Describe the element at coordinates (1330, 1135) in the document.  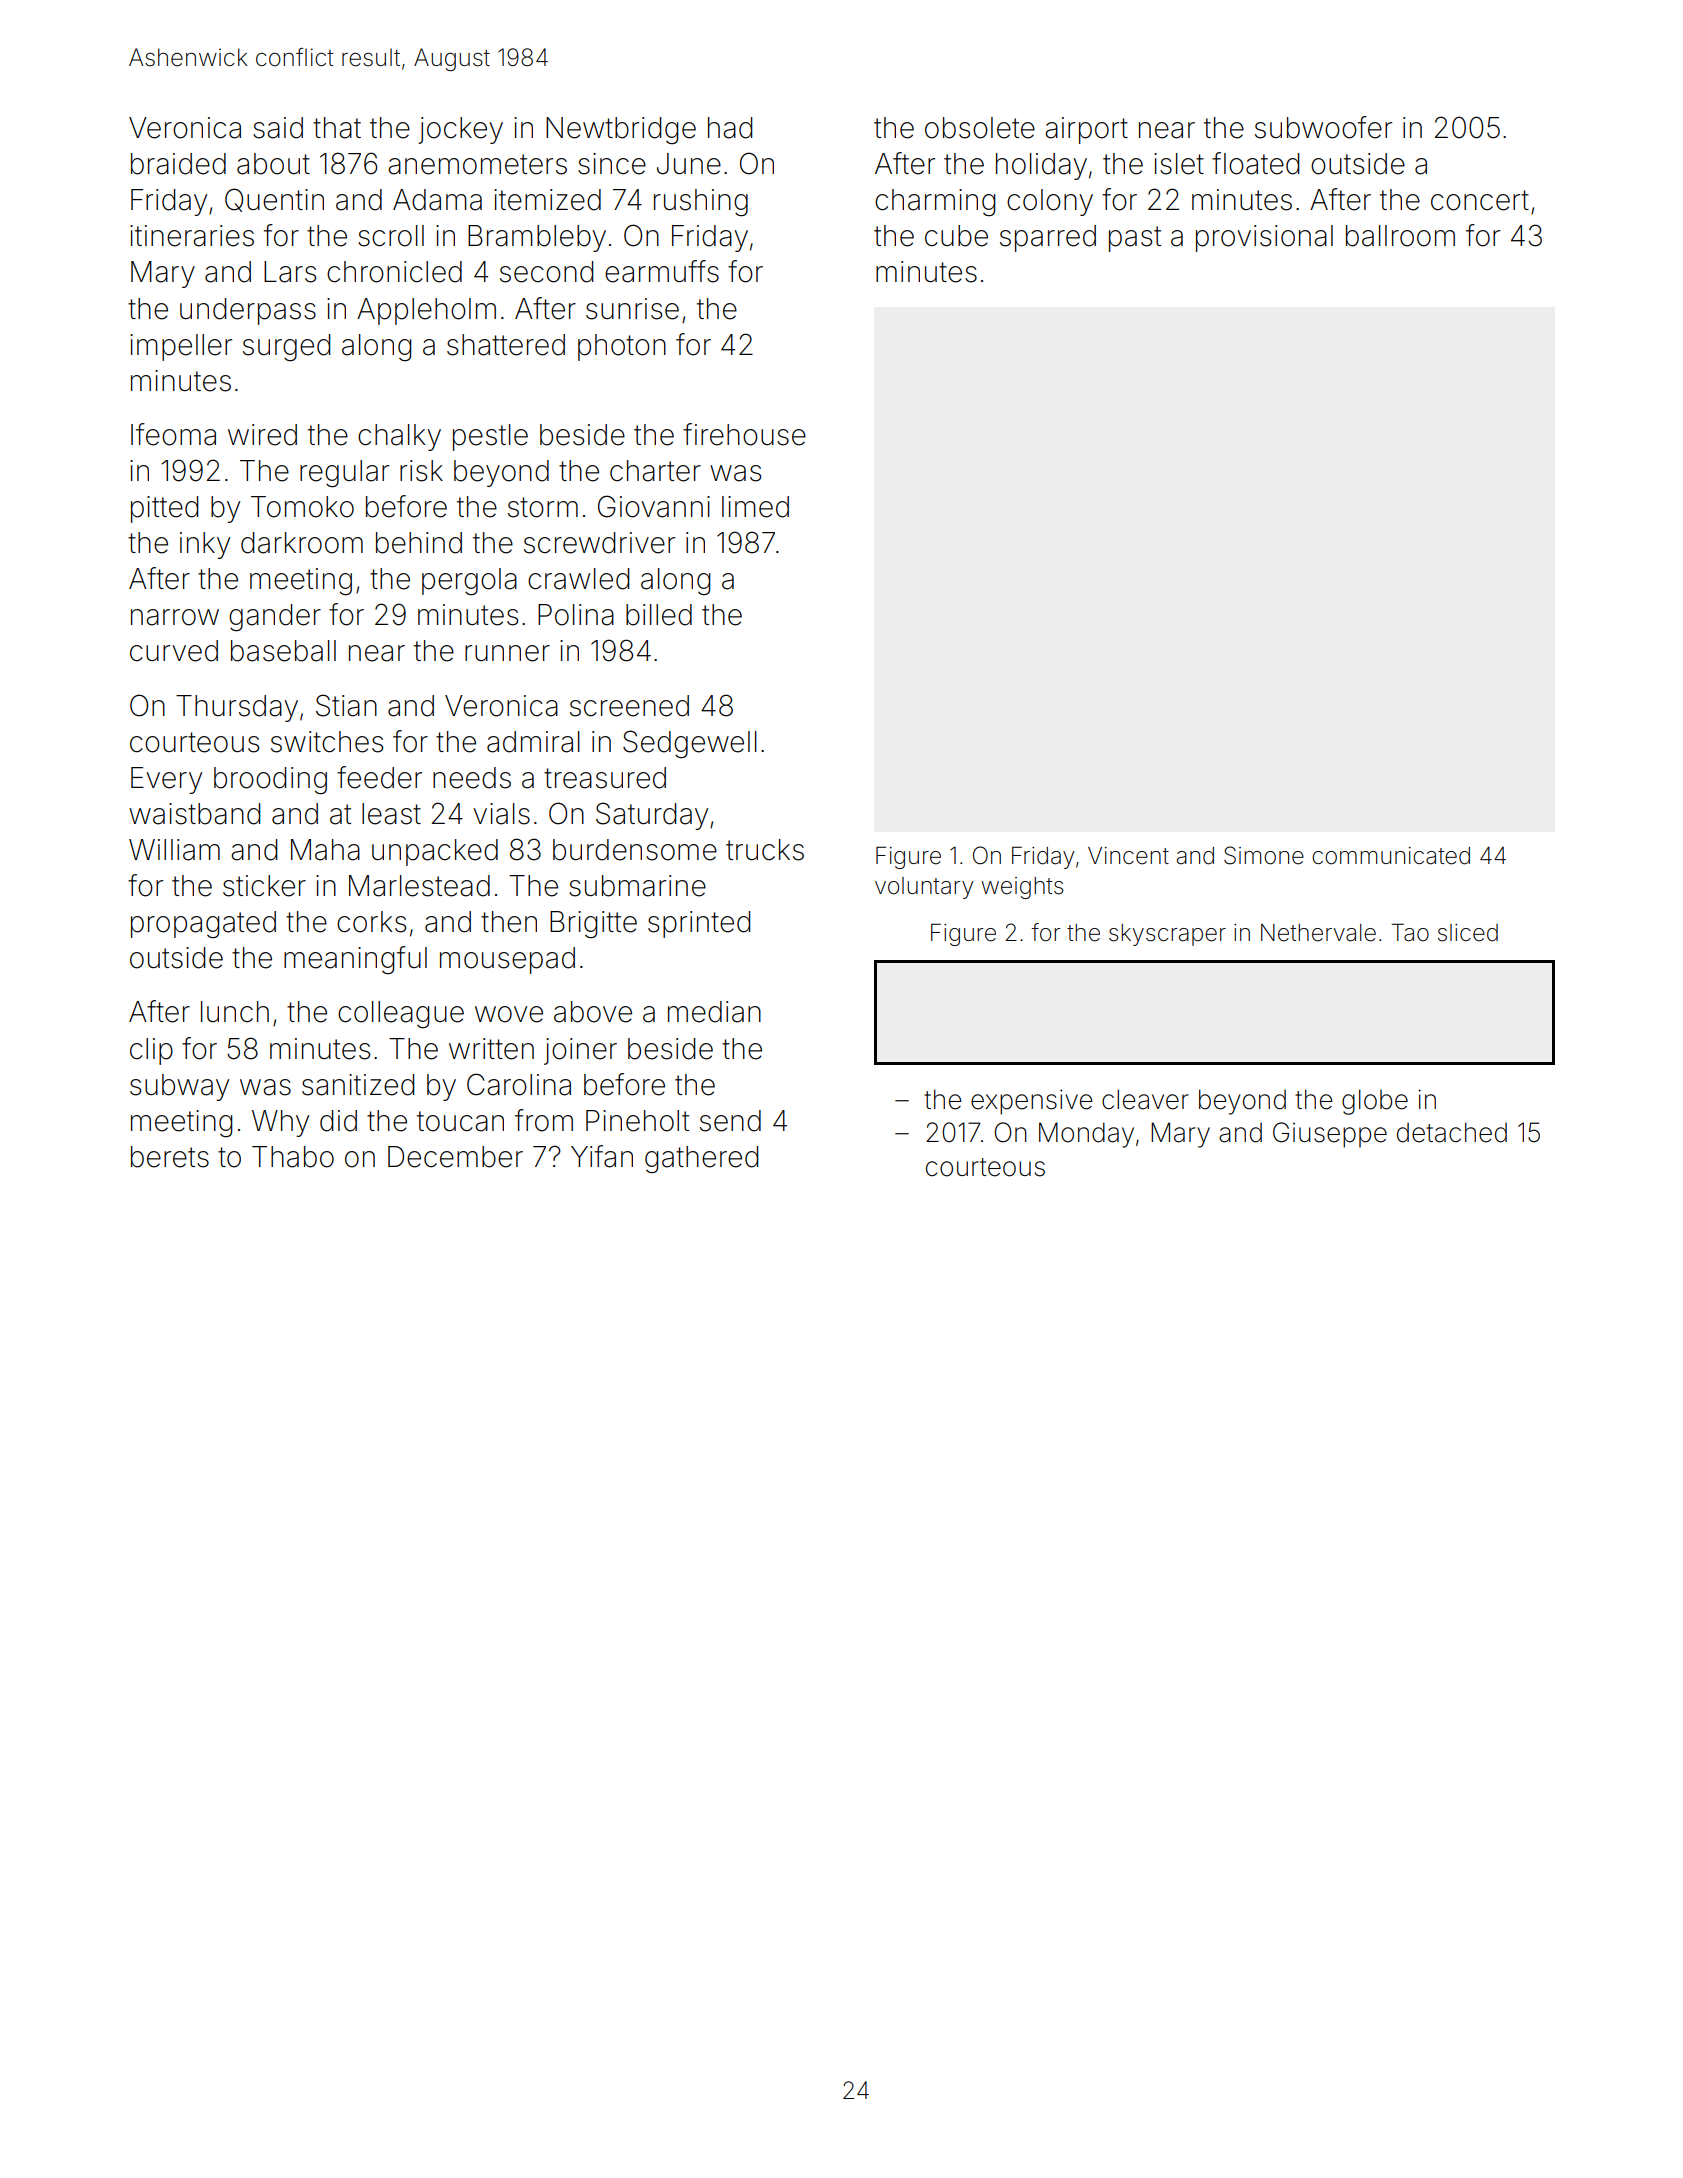
I see `Giuseppe` at that location.
